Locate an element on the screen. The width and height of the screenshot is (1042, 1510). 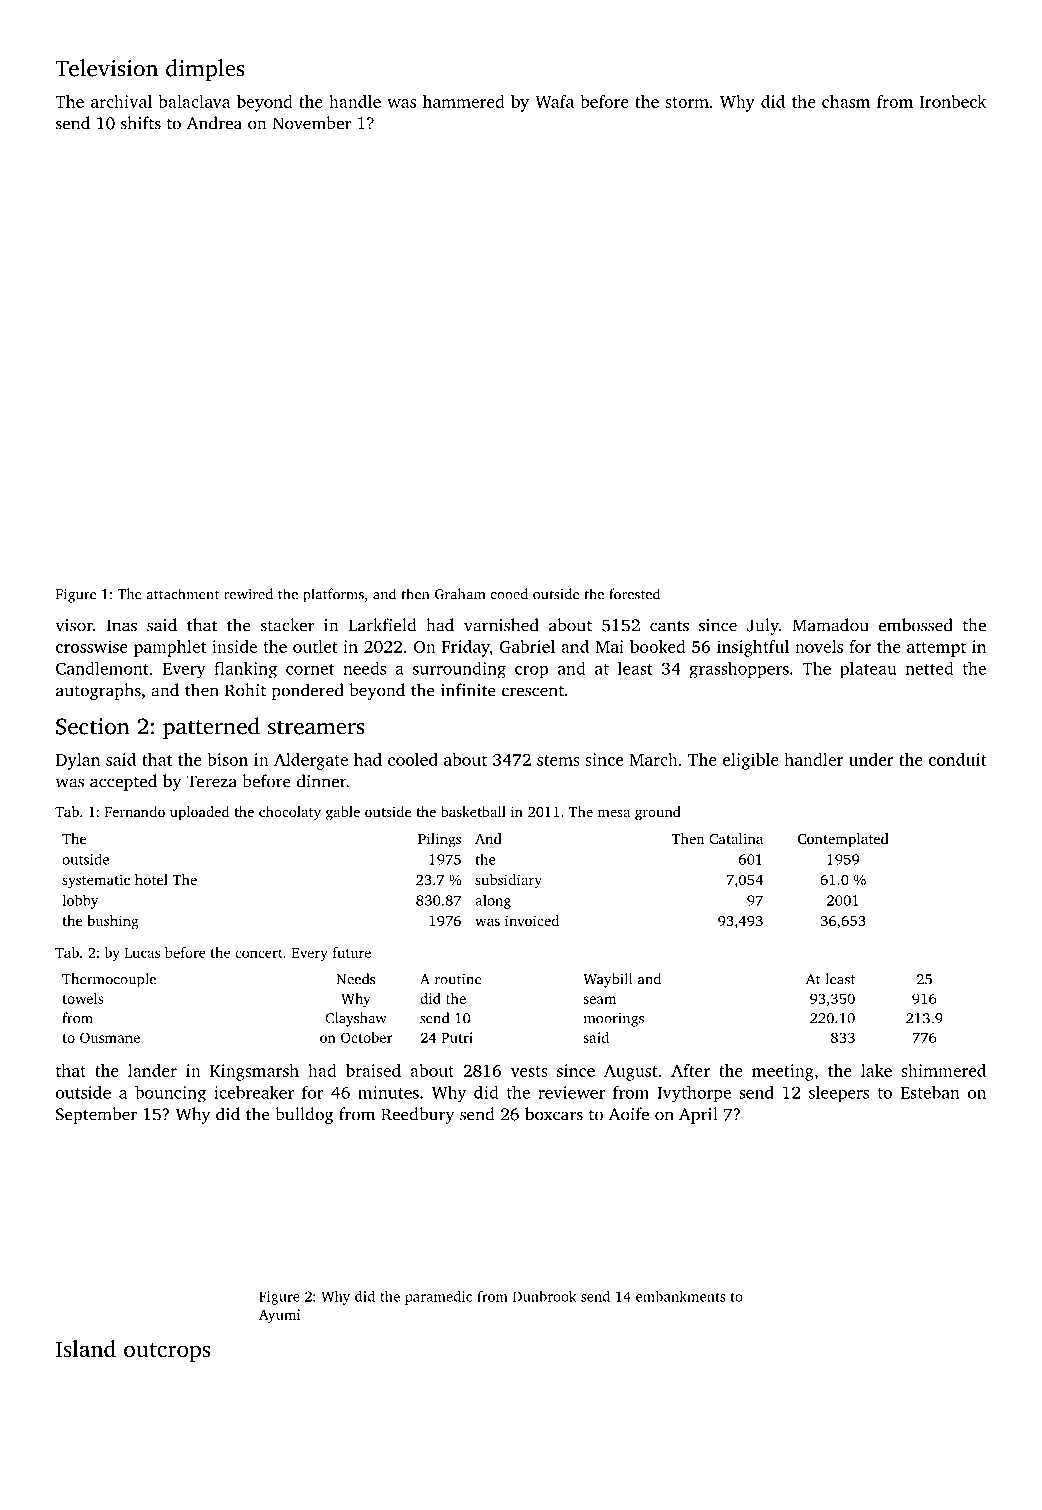
Dunbrook is located at coordinates (544, 1296).
